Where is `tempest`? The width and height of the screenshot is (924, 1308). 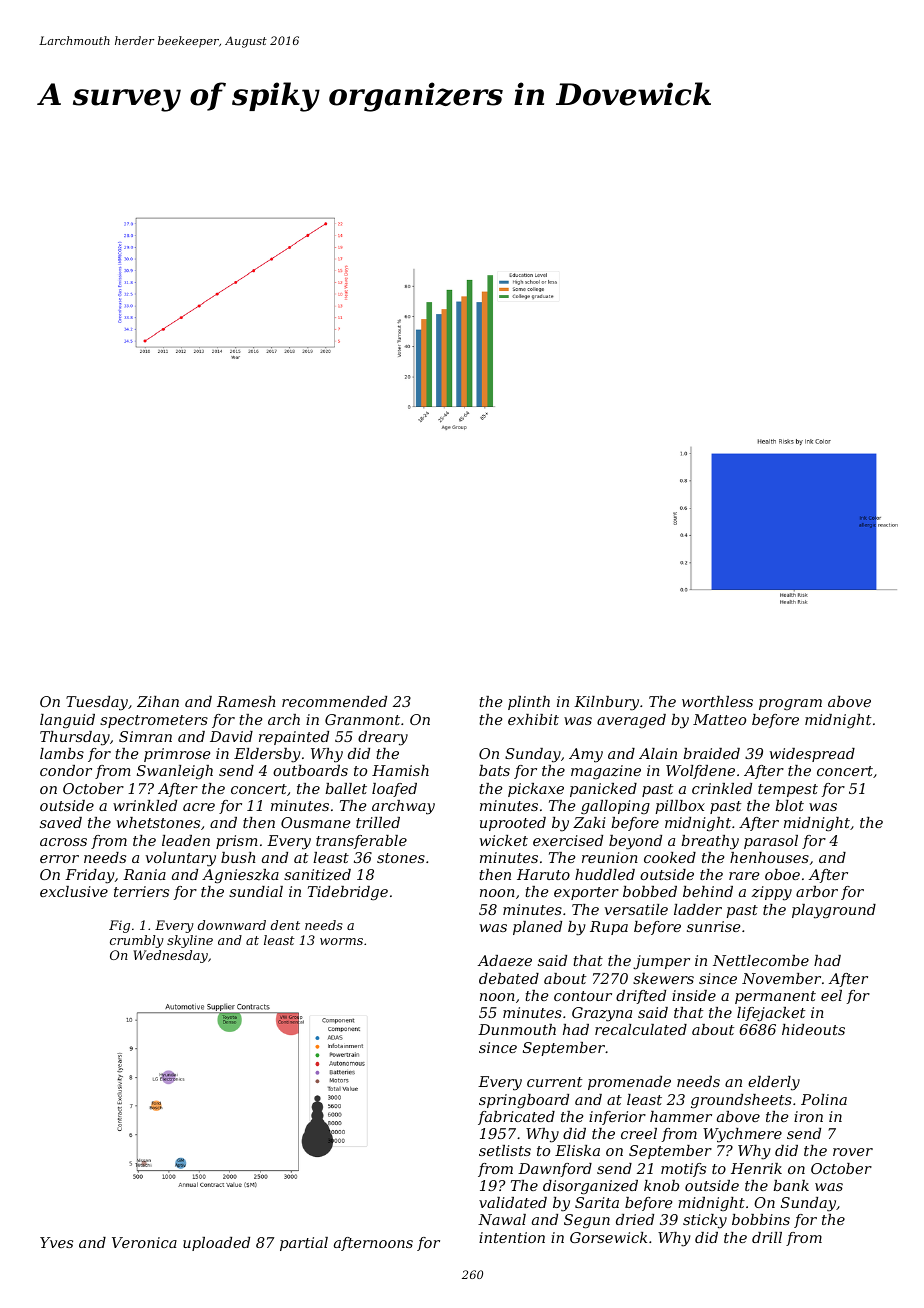
tempest is located at coordinates (788, 790).
